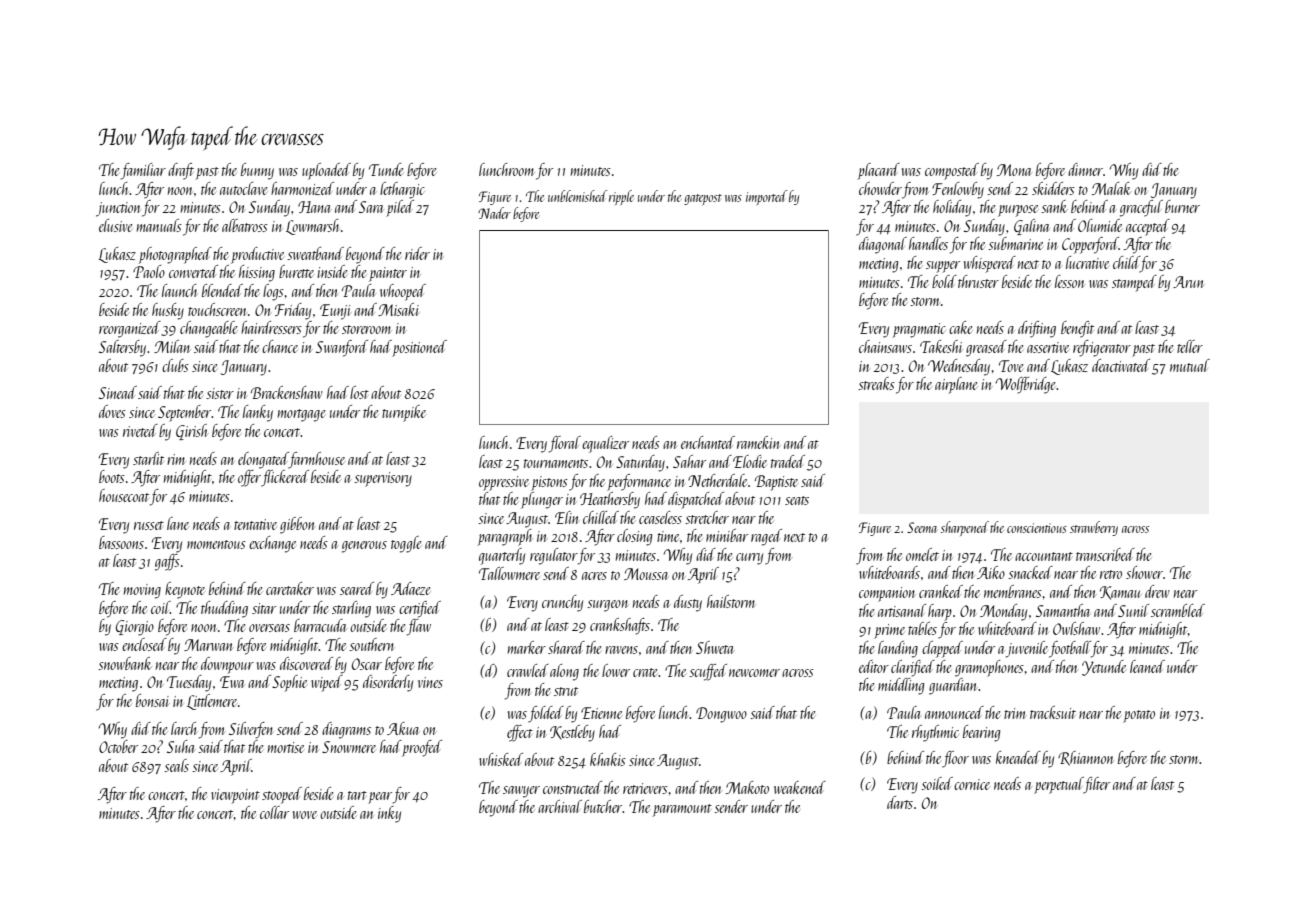 The image size is (1308, 924). I want to click on rider, so click(417, 253).
